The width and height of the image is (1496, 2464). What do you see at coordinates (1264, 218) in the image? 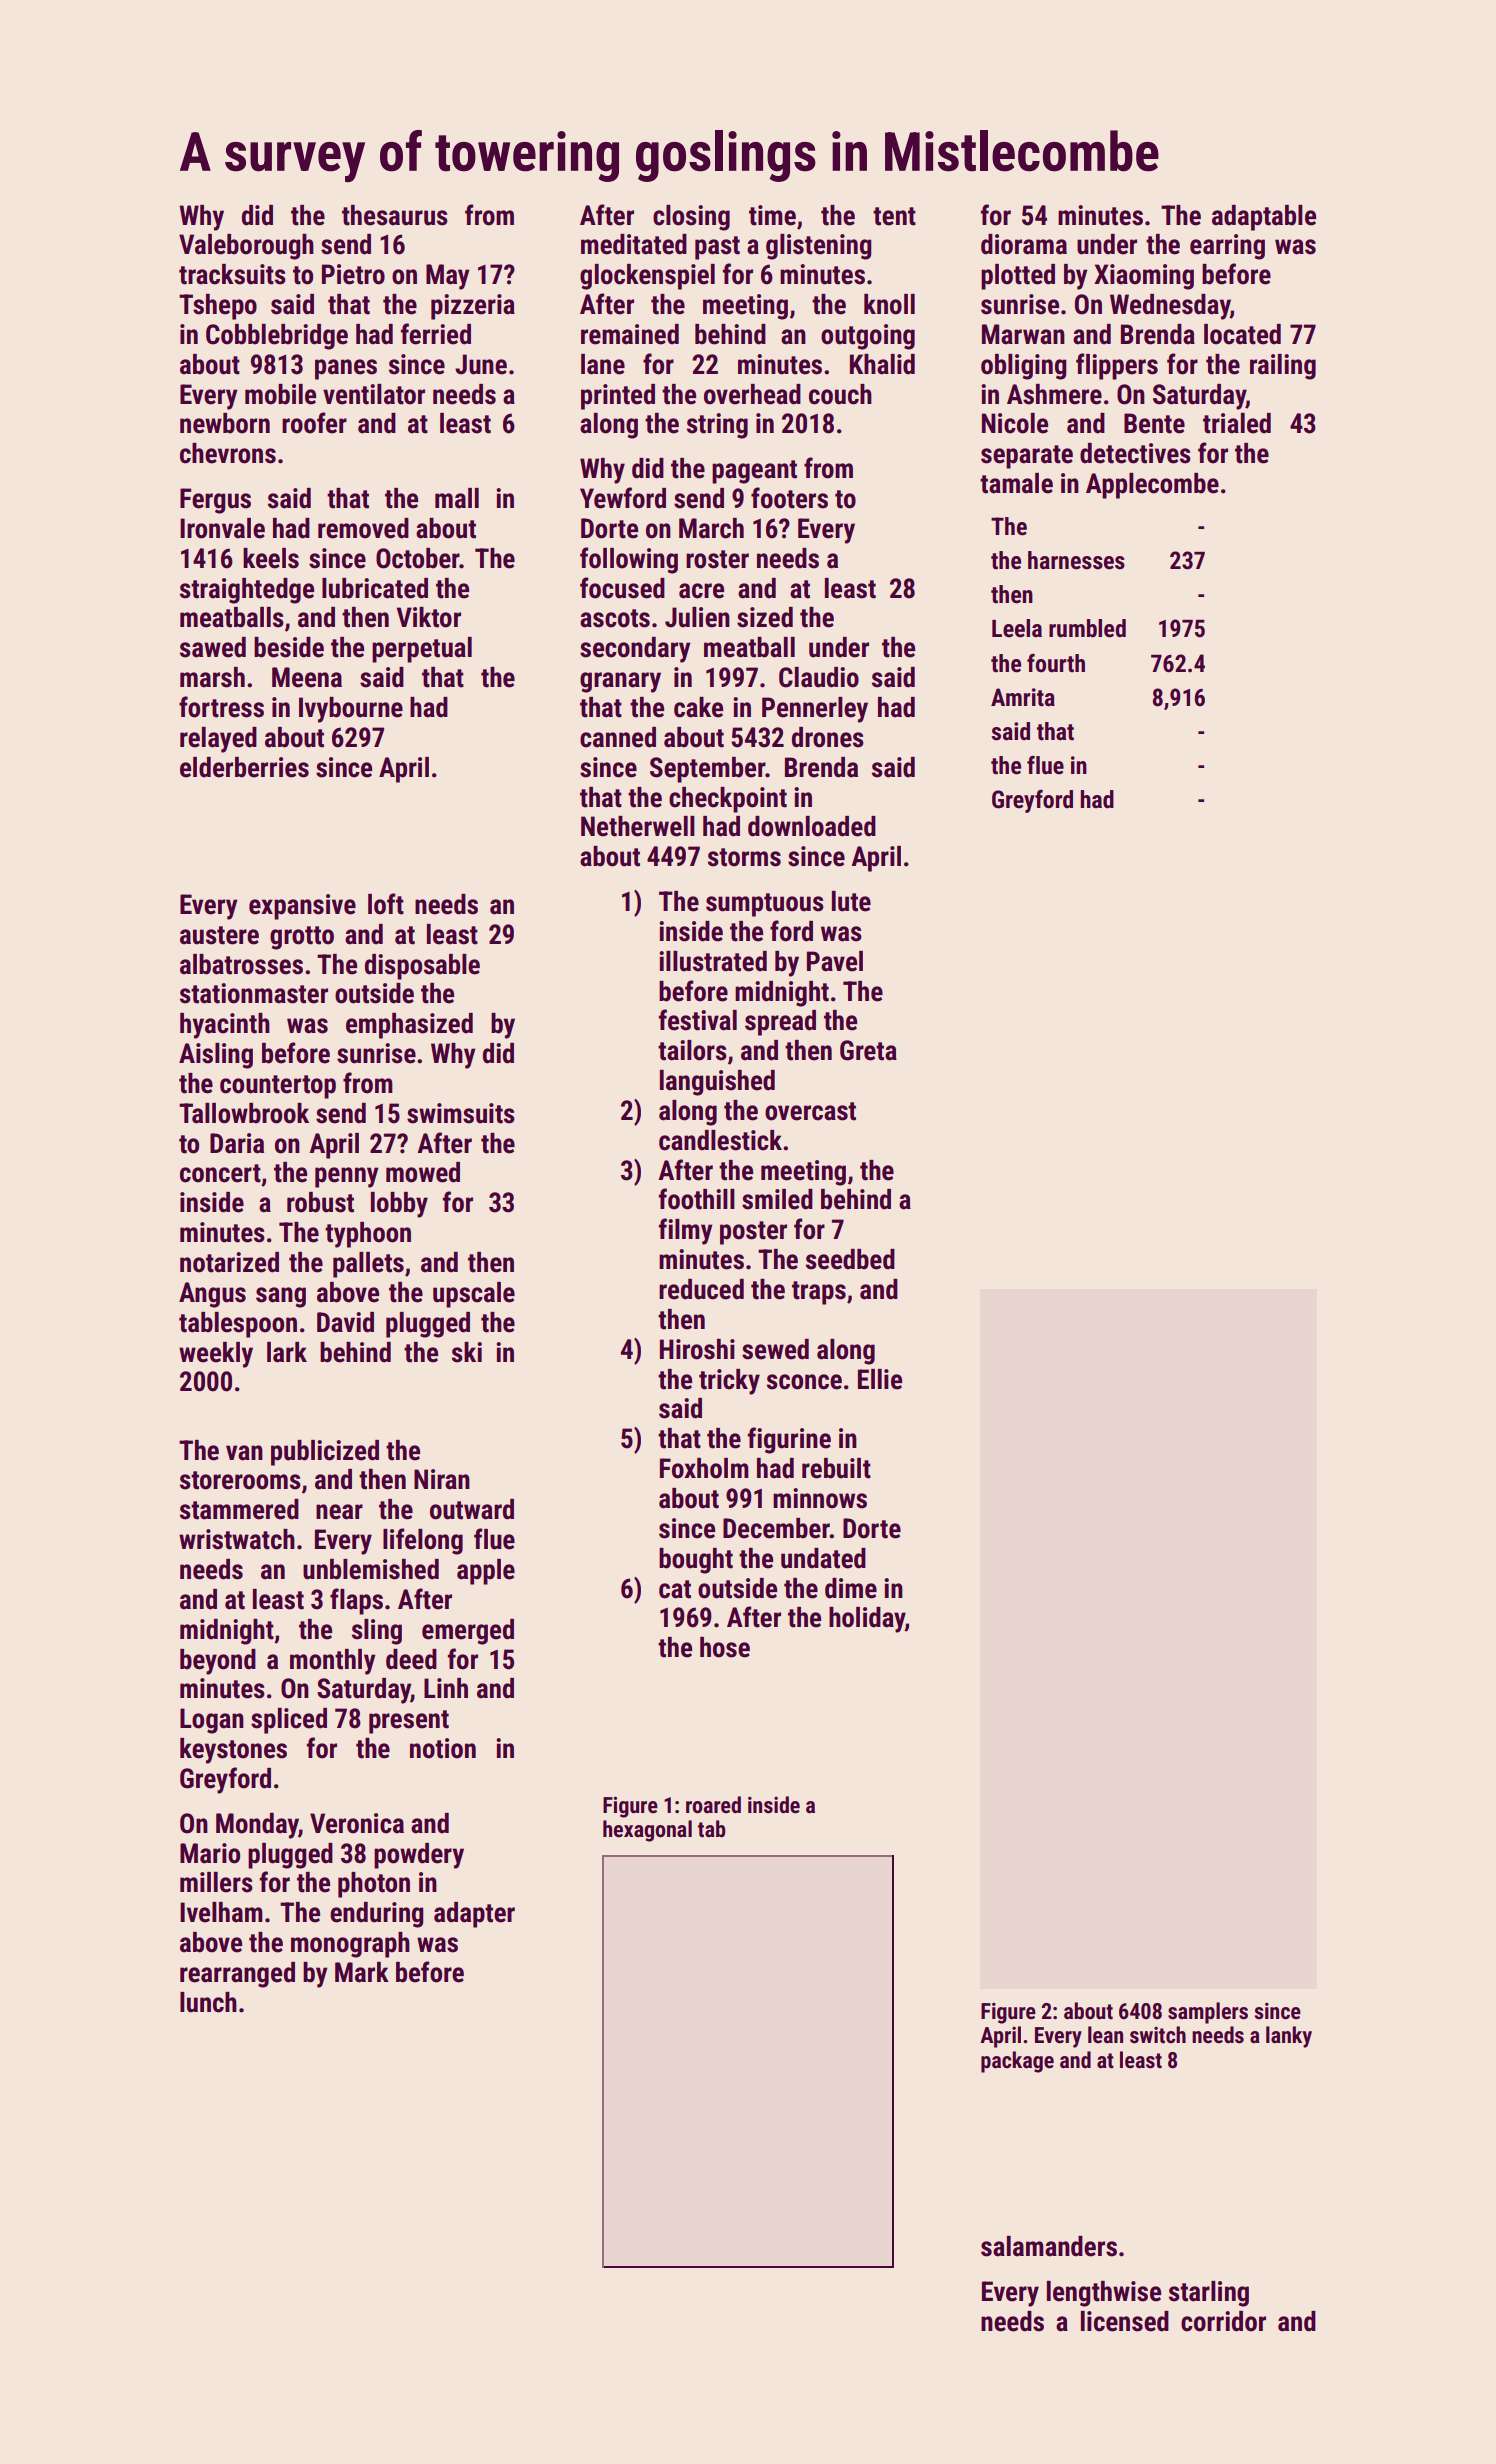
I see `adaptable` at bounding box center [1264, 218].
